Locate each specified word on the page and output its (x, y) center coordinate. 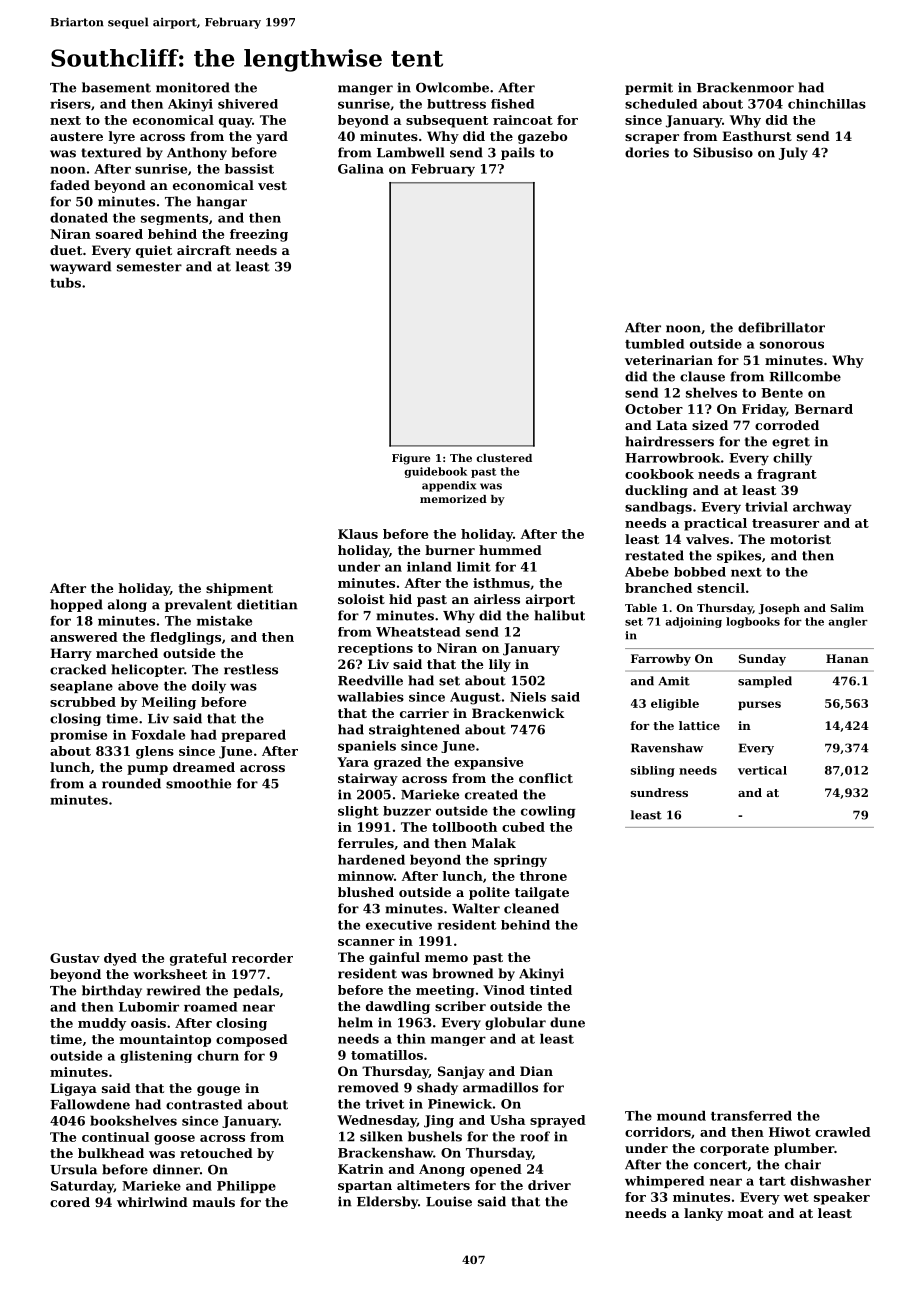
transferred (751, 1116)
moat (745, 1213)
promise (78, 736)
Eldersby (387, 1202)
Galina (361, 169)
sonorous (792, 345)
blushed (366, 892)
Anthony (197, 153)
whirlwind (152, 1202)
